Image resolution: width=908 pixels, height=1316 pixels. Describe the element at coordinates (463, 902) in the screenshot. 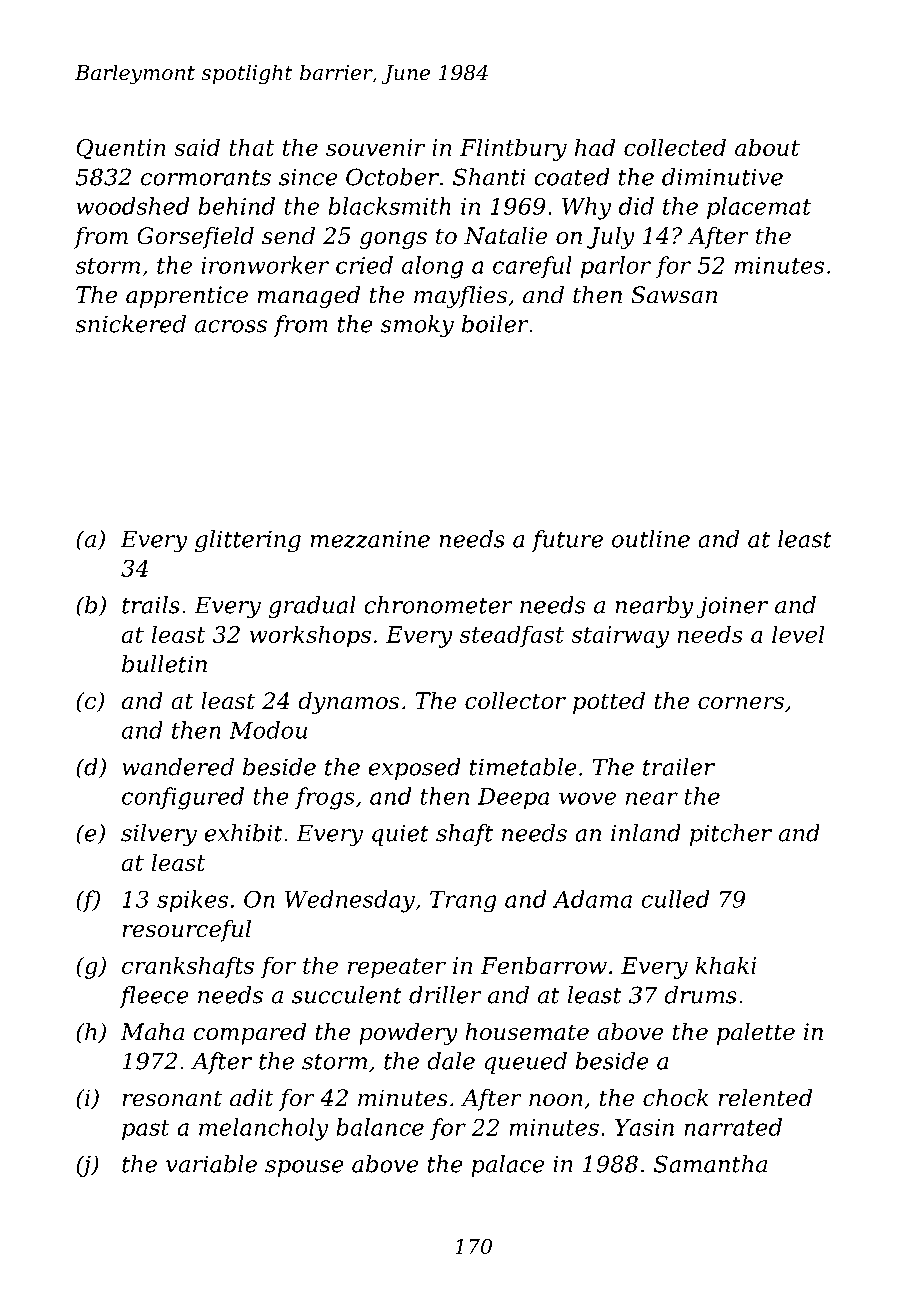

I see `Trang` at that location.
